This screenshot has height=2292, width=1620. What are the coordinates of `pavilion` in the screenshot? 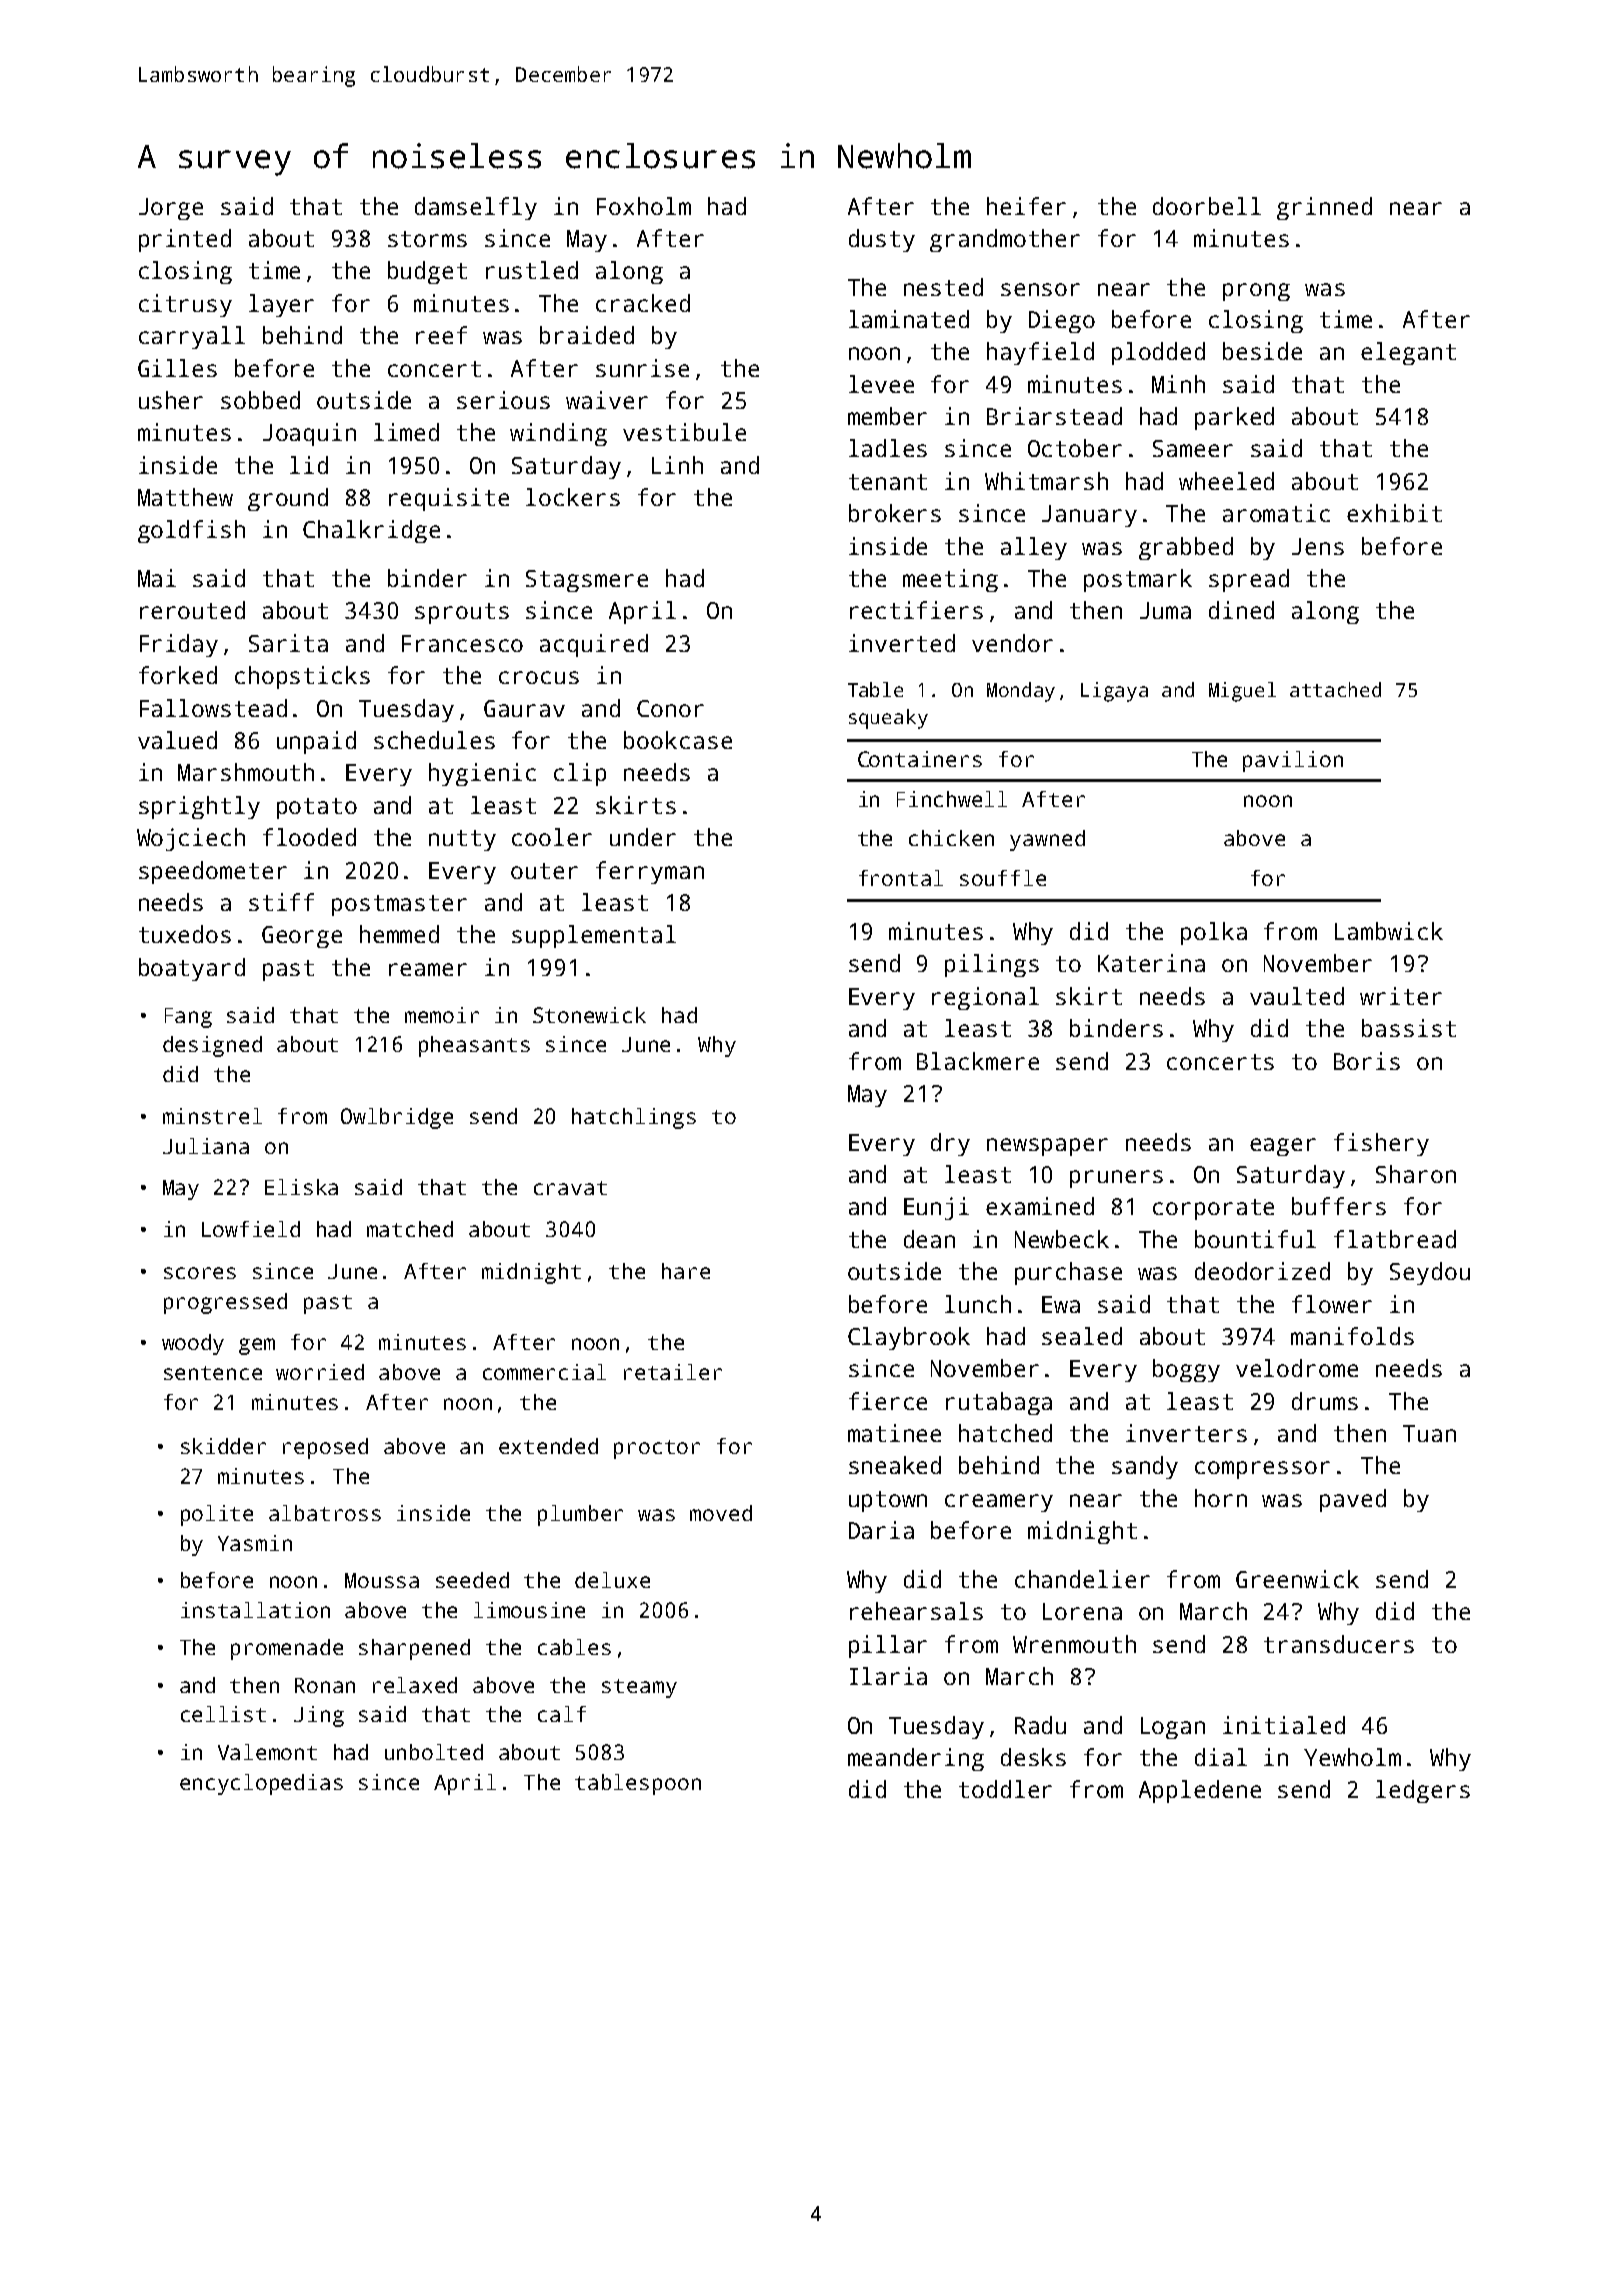 It's located at (1293, 761).
